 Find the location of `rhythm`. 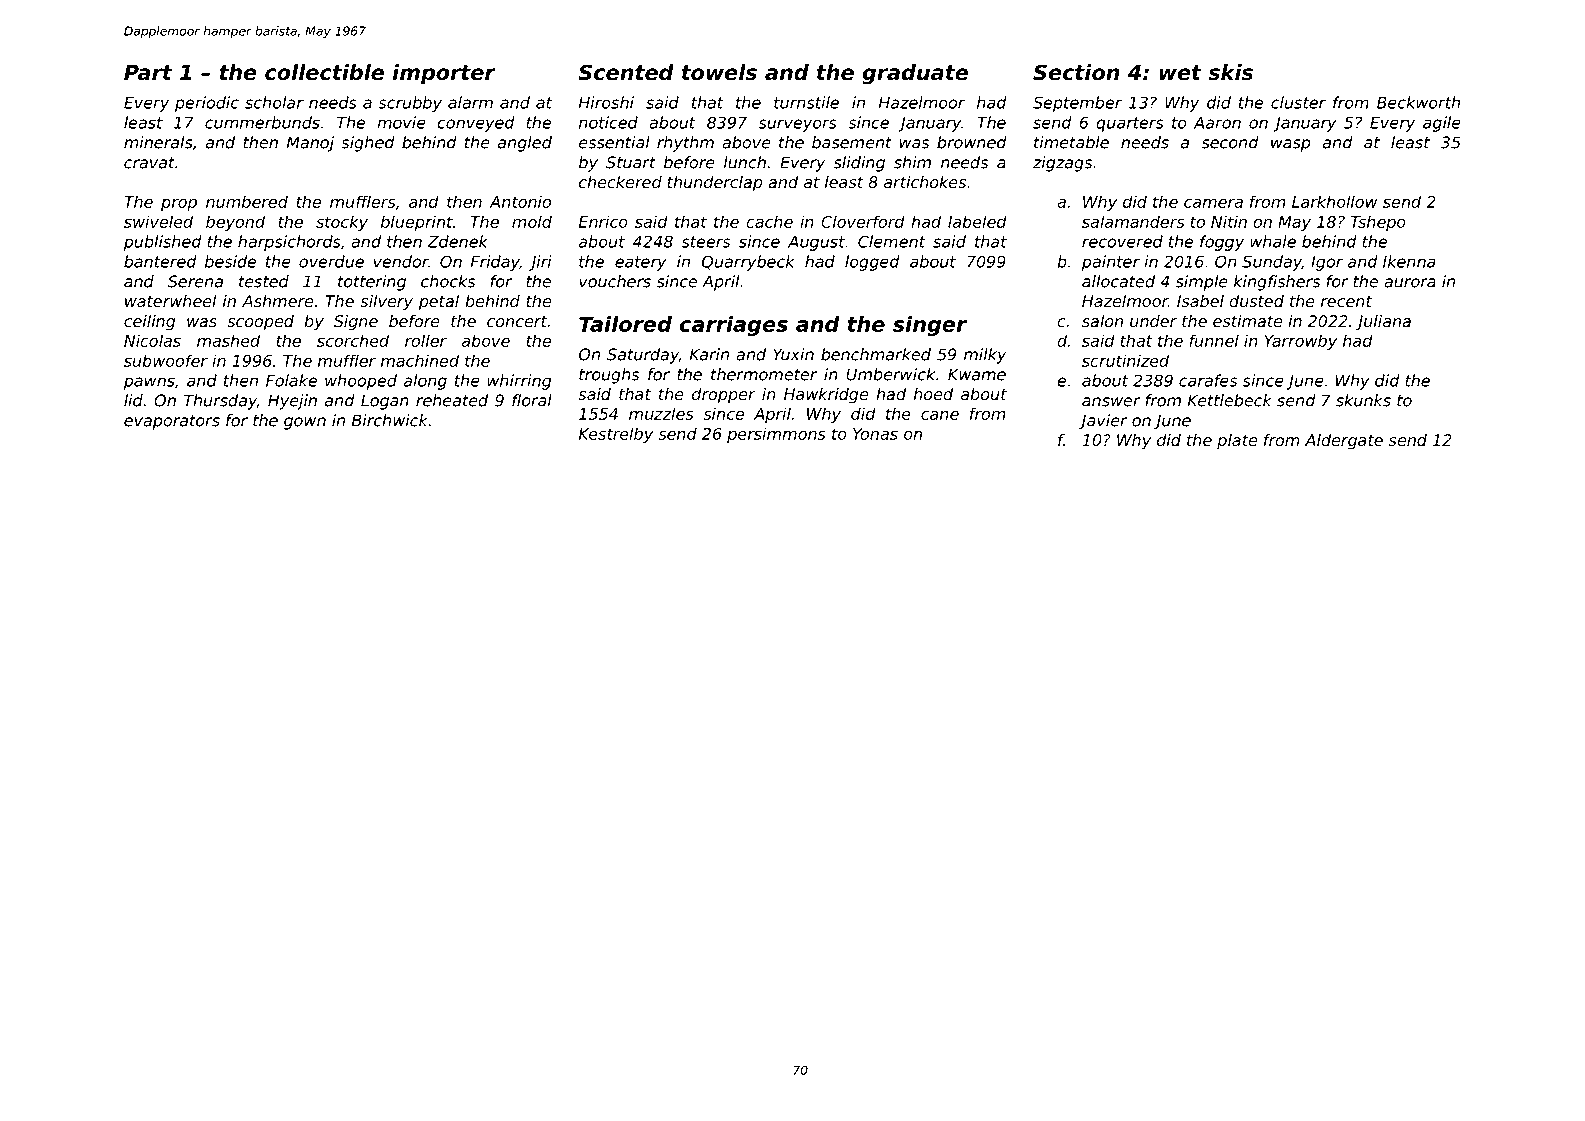

rhythm is located at coordinates (685, 144).
